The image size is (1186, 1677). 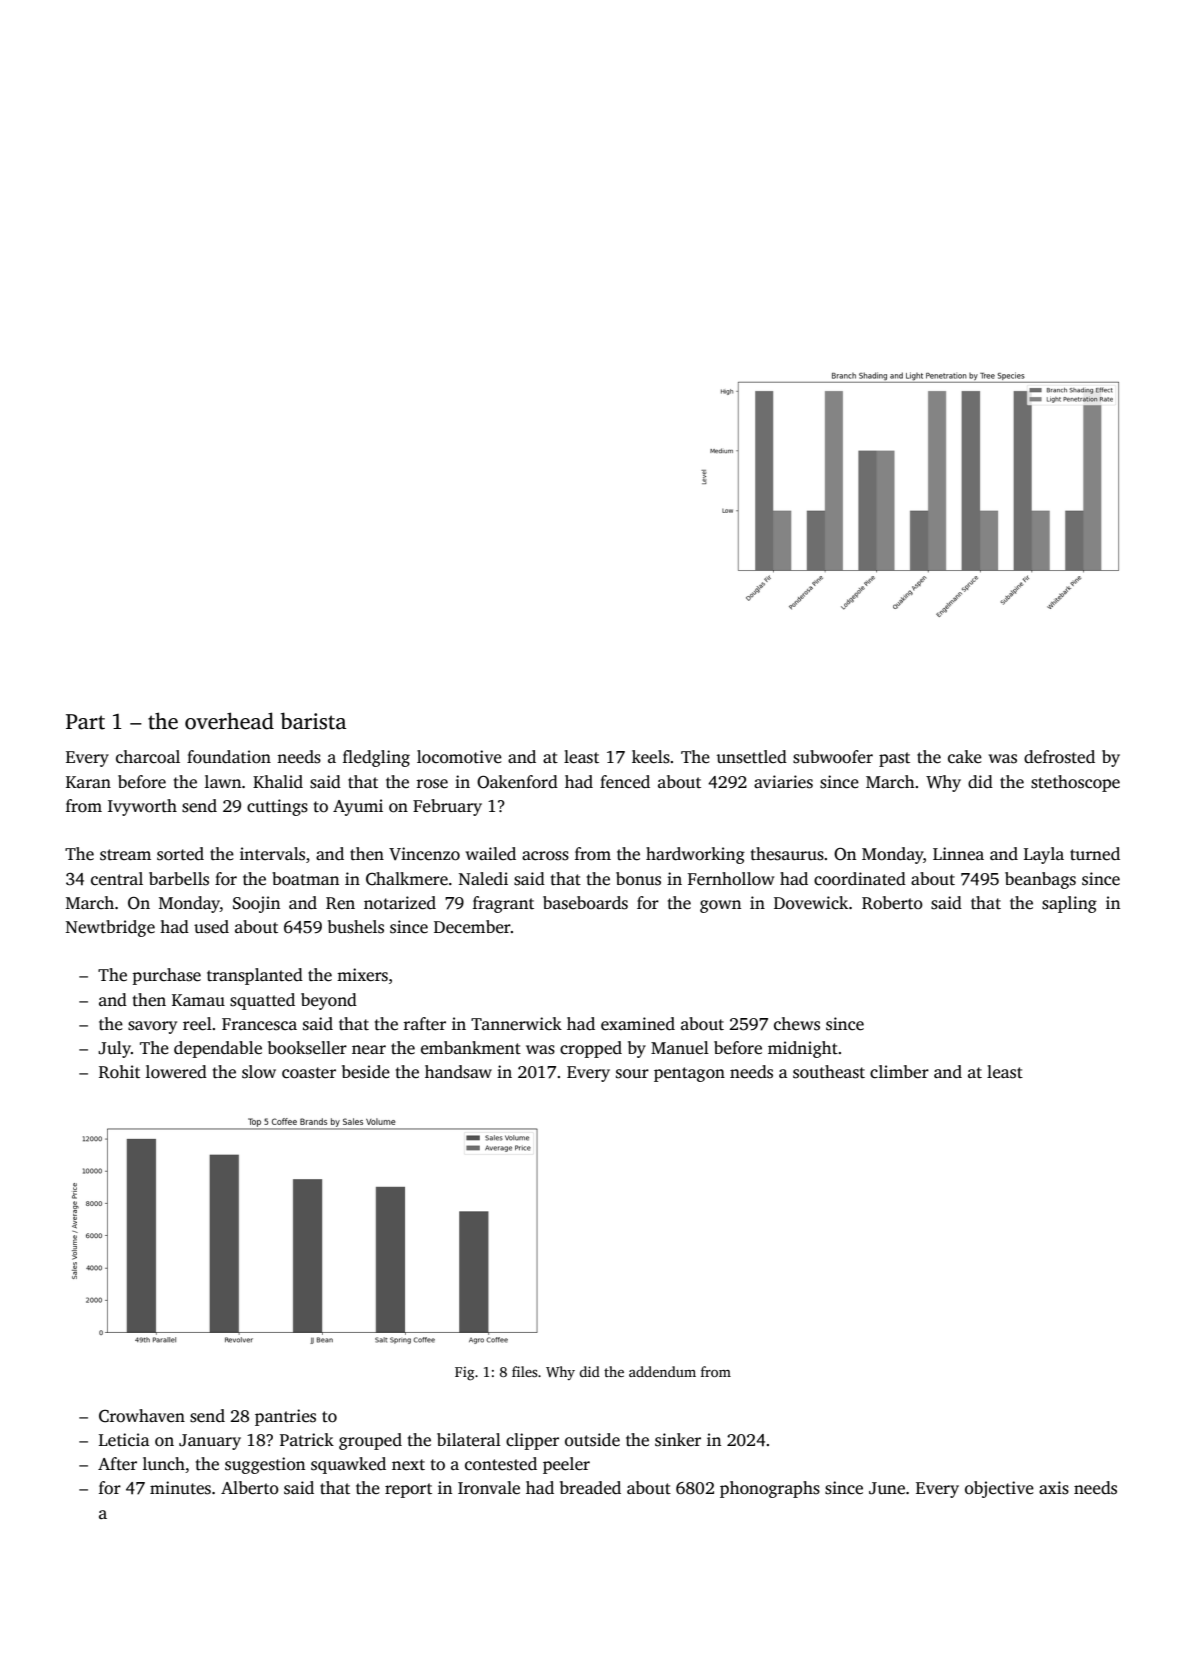 I want to click on sinker, so click(x=678, y=1440).
